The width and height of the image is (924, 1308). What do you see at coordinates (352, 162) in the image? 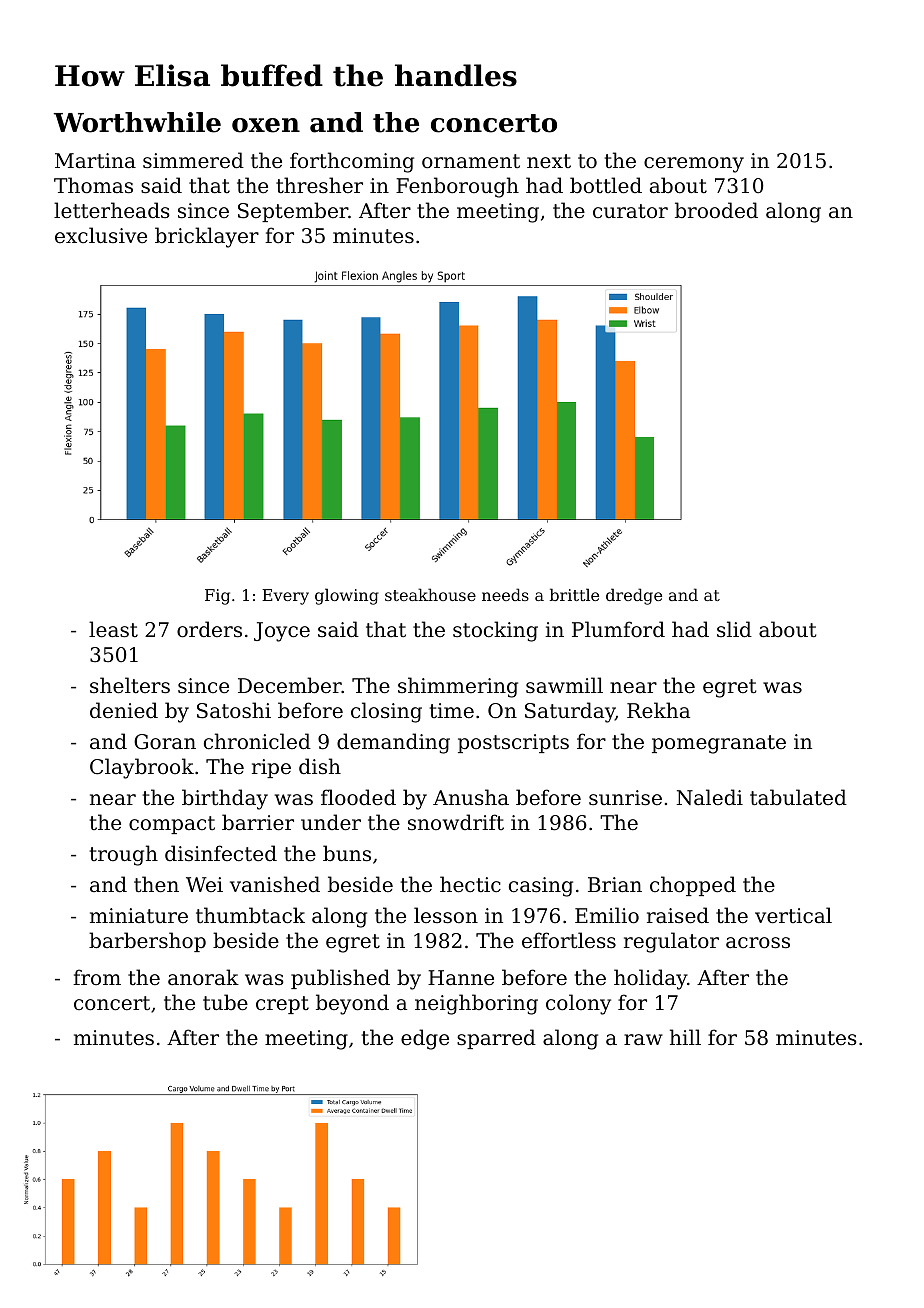
I see `forthcoming` at bounding box center [352, 162].
